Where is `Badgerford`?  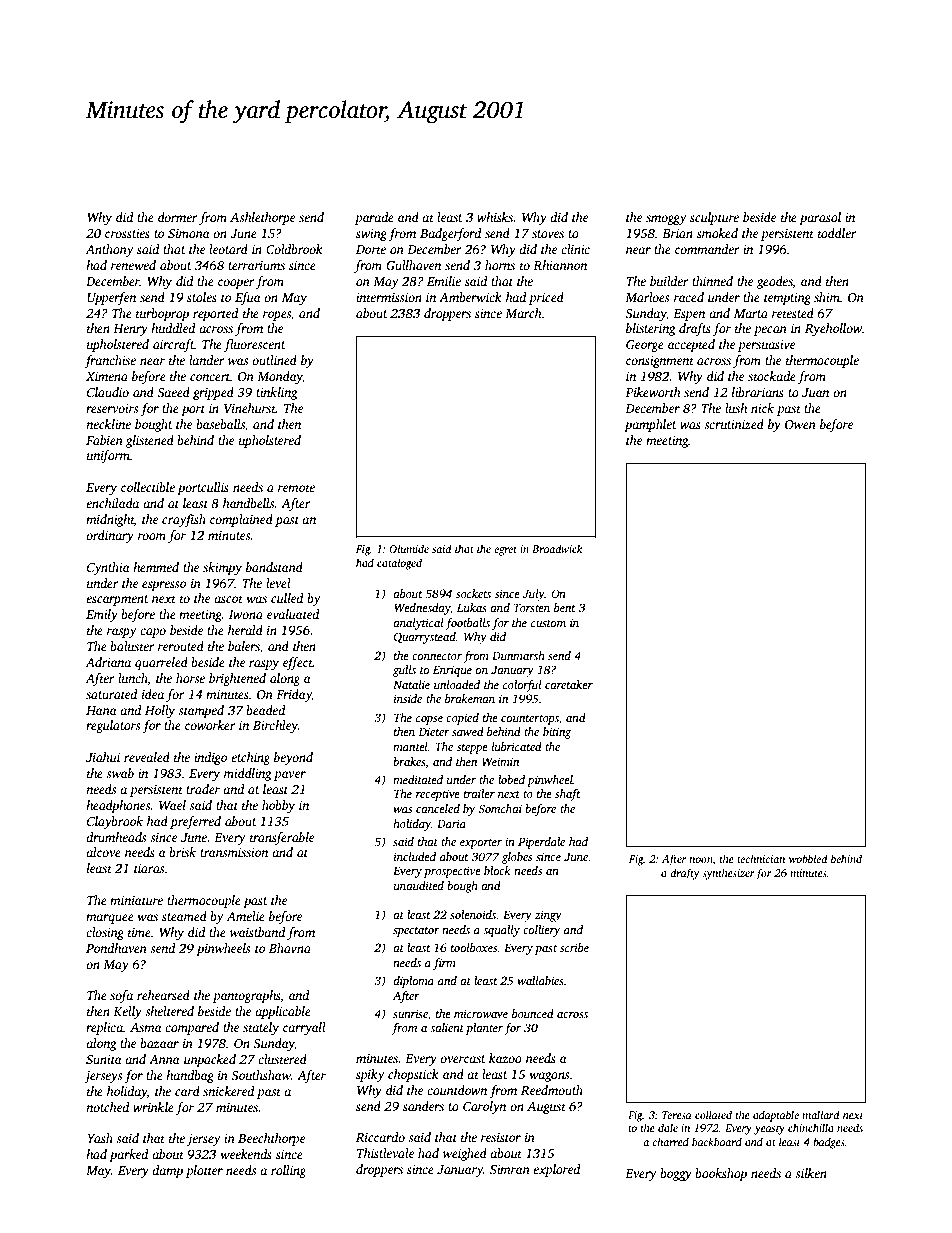
Badgerford is located at coordinates (451, 234).
